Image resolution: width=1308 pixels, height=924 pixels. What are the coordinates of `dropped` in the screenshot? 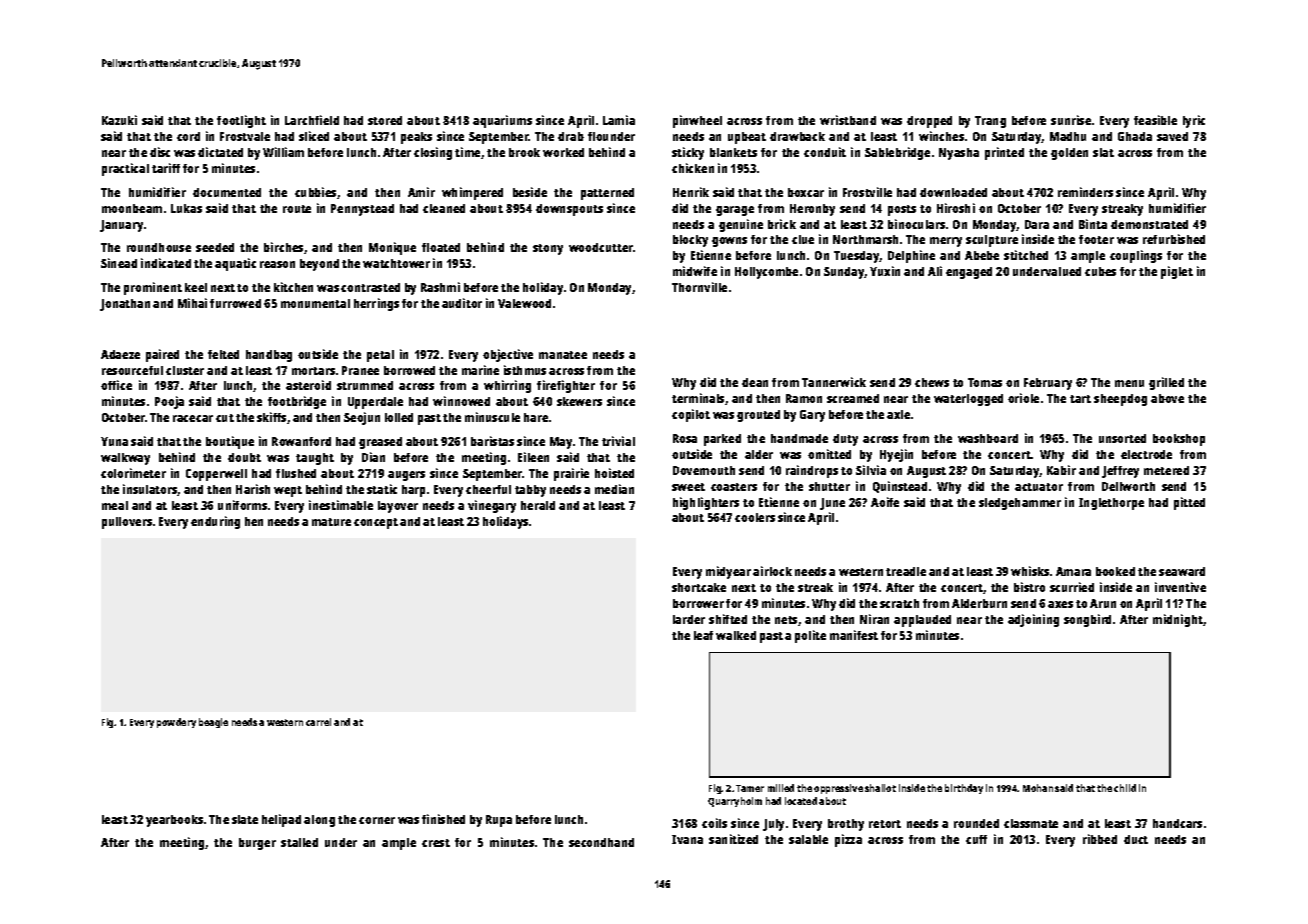 It's located at (929, 122).
